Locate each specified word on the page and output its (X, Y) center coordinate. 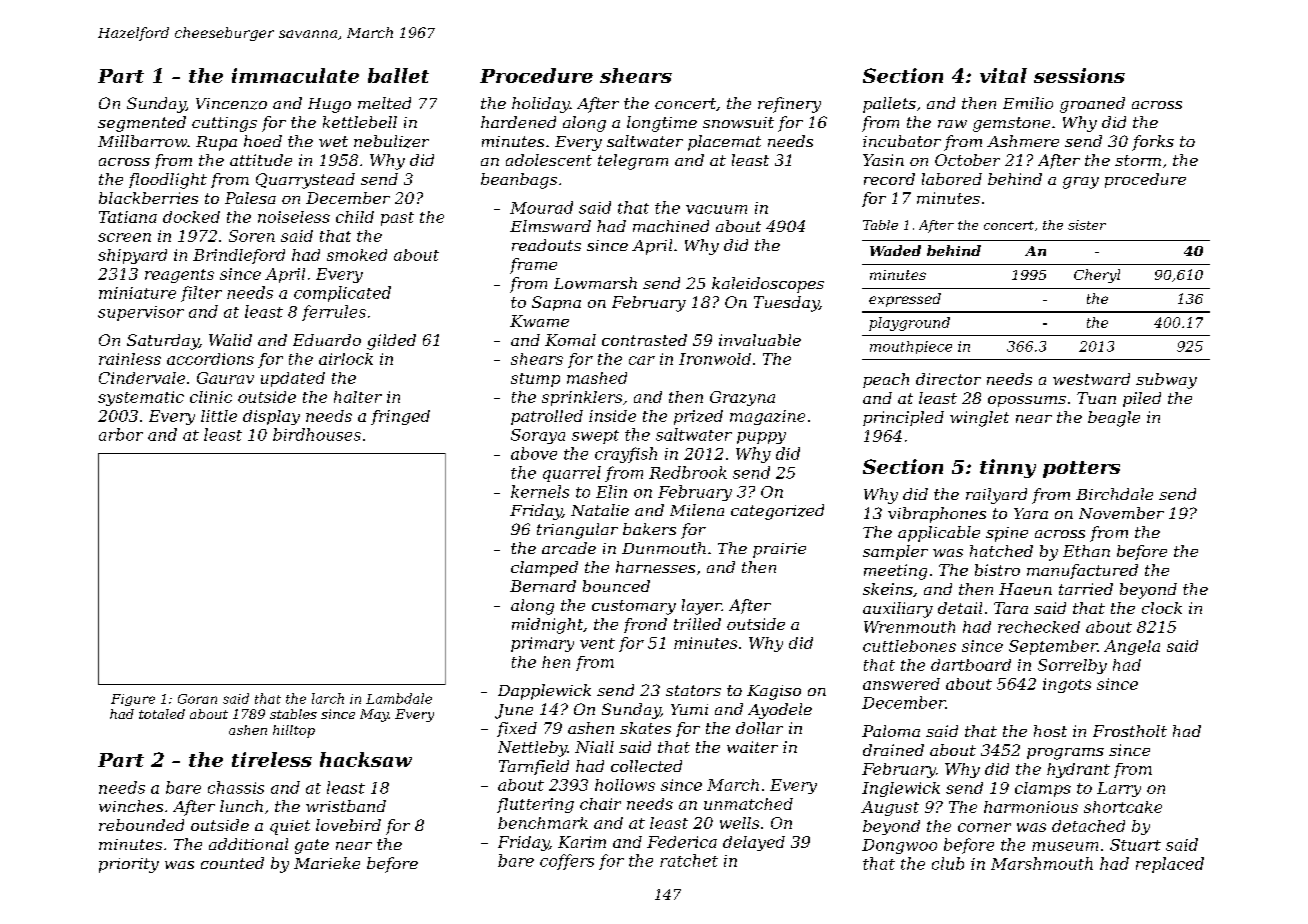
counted (232, 863)
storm (1138, 160)
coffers (567, 862)
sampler (895, 552)
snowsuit (738, 122)
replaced (1170, 865)
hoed (263, 141)
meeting (895, 572)
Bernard (543, 586)
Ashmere (1023, 141)
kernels (540, 491)
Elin (611, 491)
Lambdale (399, 698)
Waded (895, 250)
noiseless (294, 217)
